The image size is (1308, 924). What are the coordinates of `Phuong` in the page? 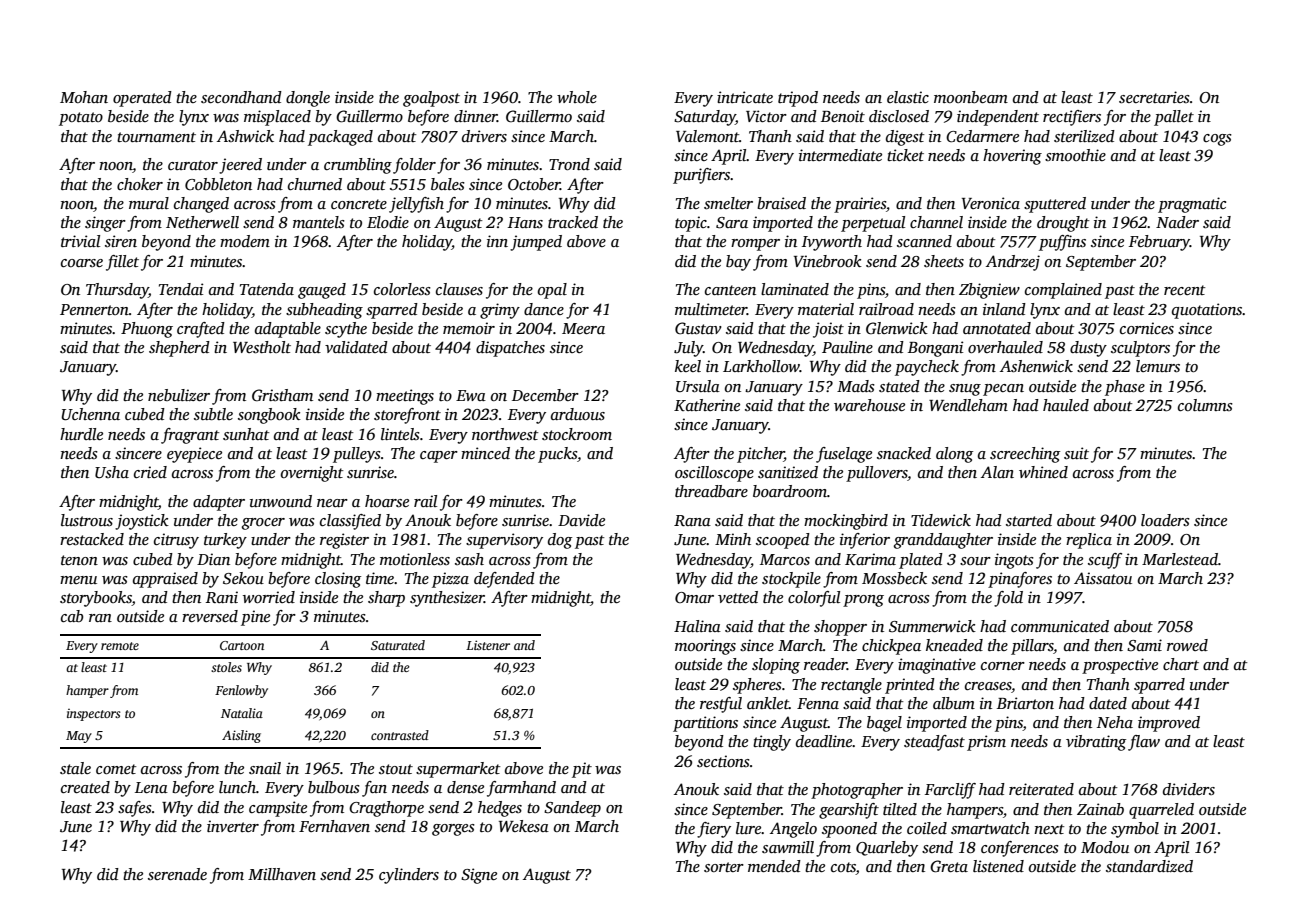 It's located at (147, 330).
